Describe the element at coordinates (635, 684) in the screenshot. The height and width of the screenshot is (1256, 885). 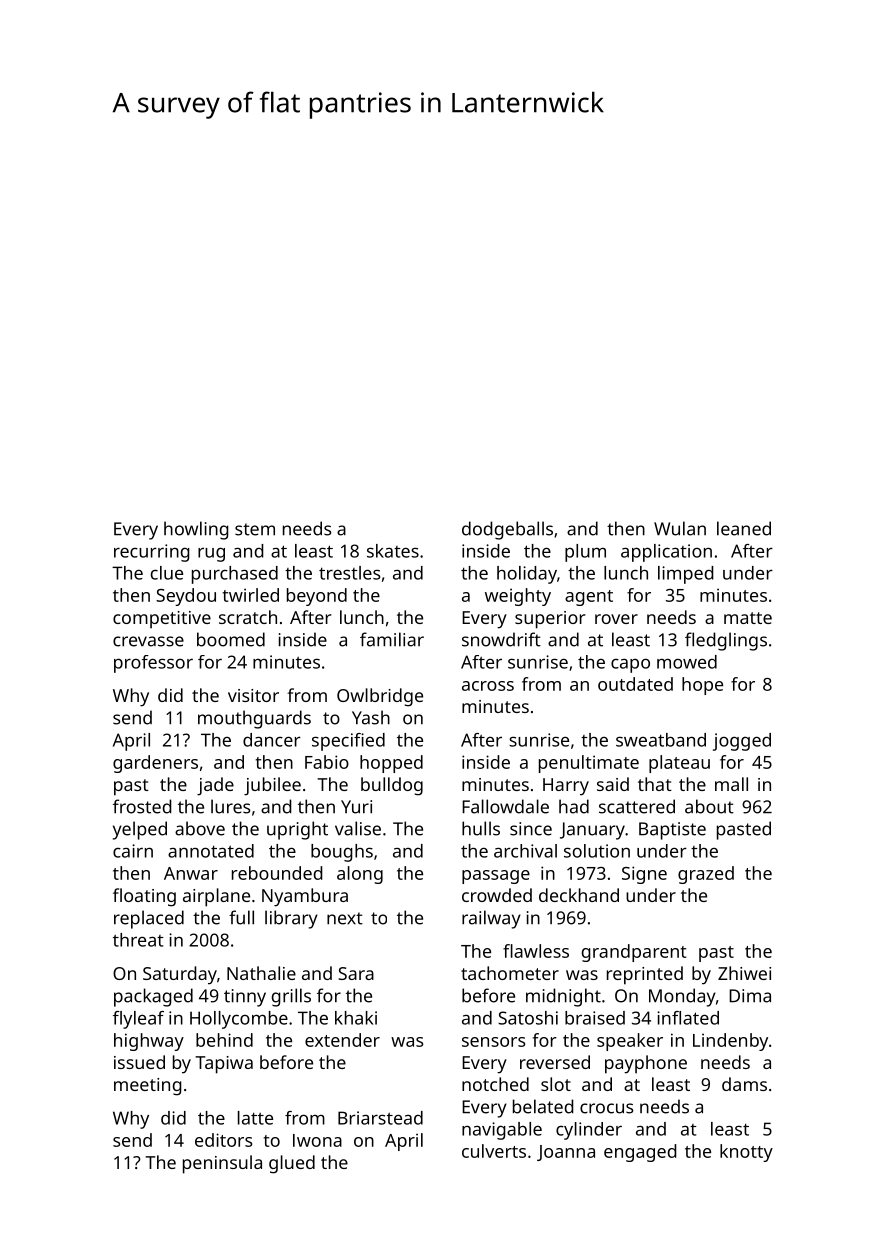
I see `outdated` at that location.
